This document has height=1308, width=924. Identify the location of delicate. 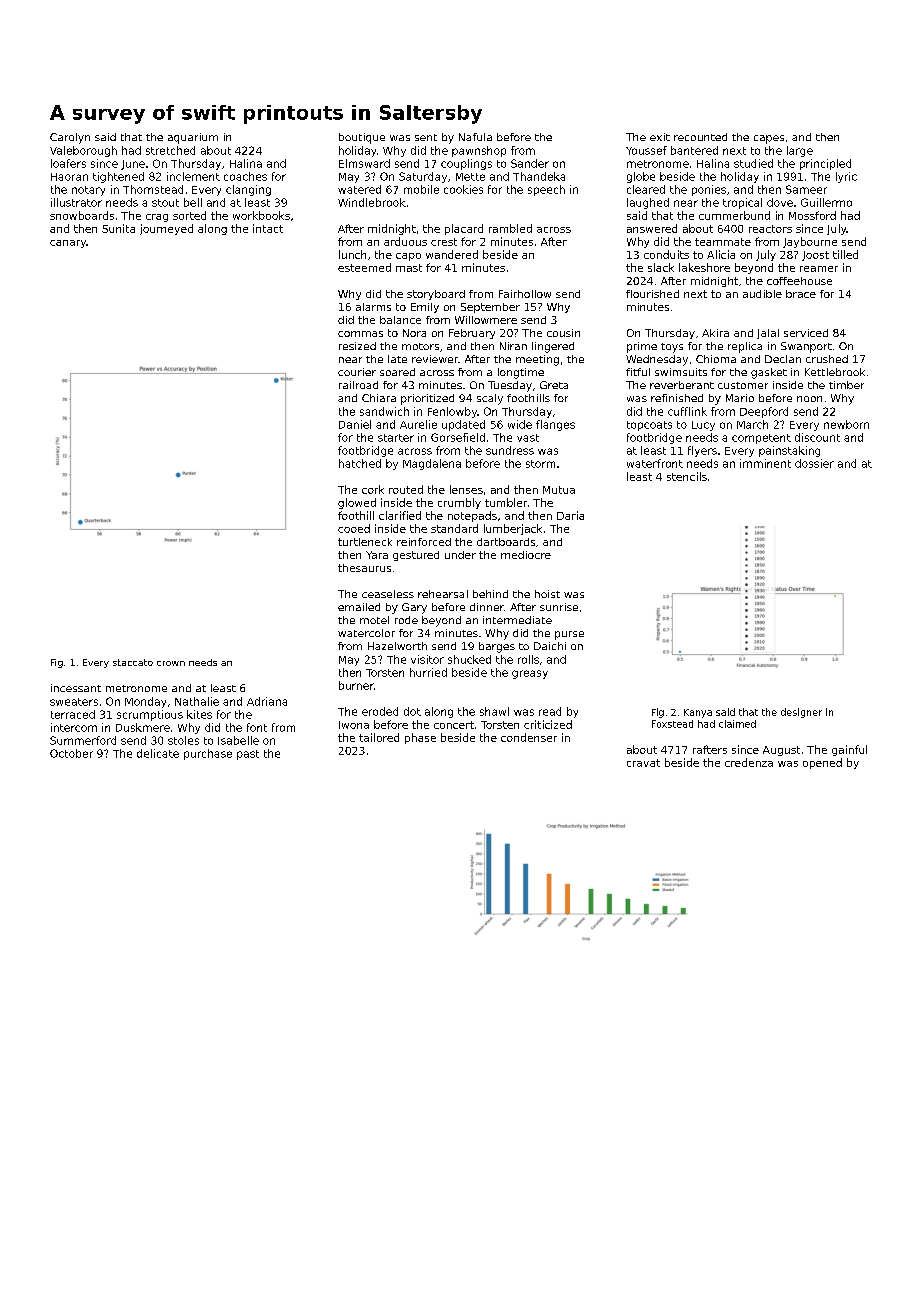
(158, 753).
